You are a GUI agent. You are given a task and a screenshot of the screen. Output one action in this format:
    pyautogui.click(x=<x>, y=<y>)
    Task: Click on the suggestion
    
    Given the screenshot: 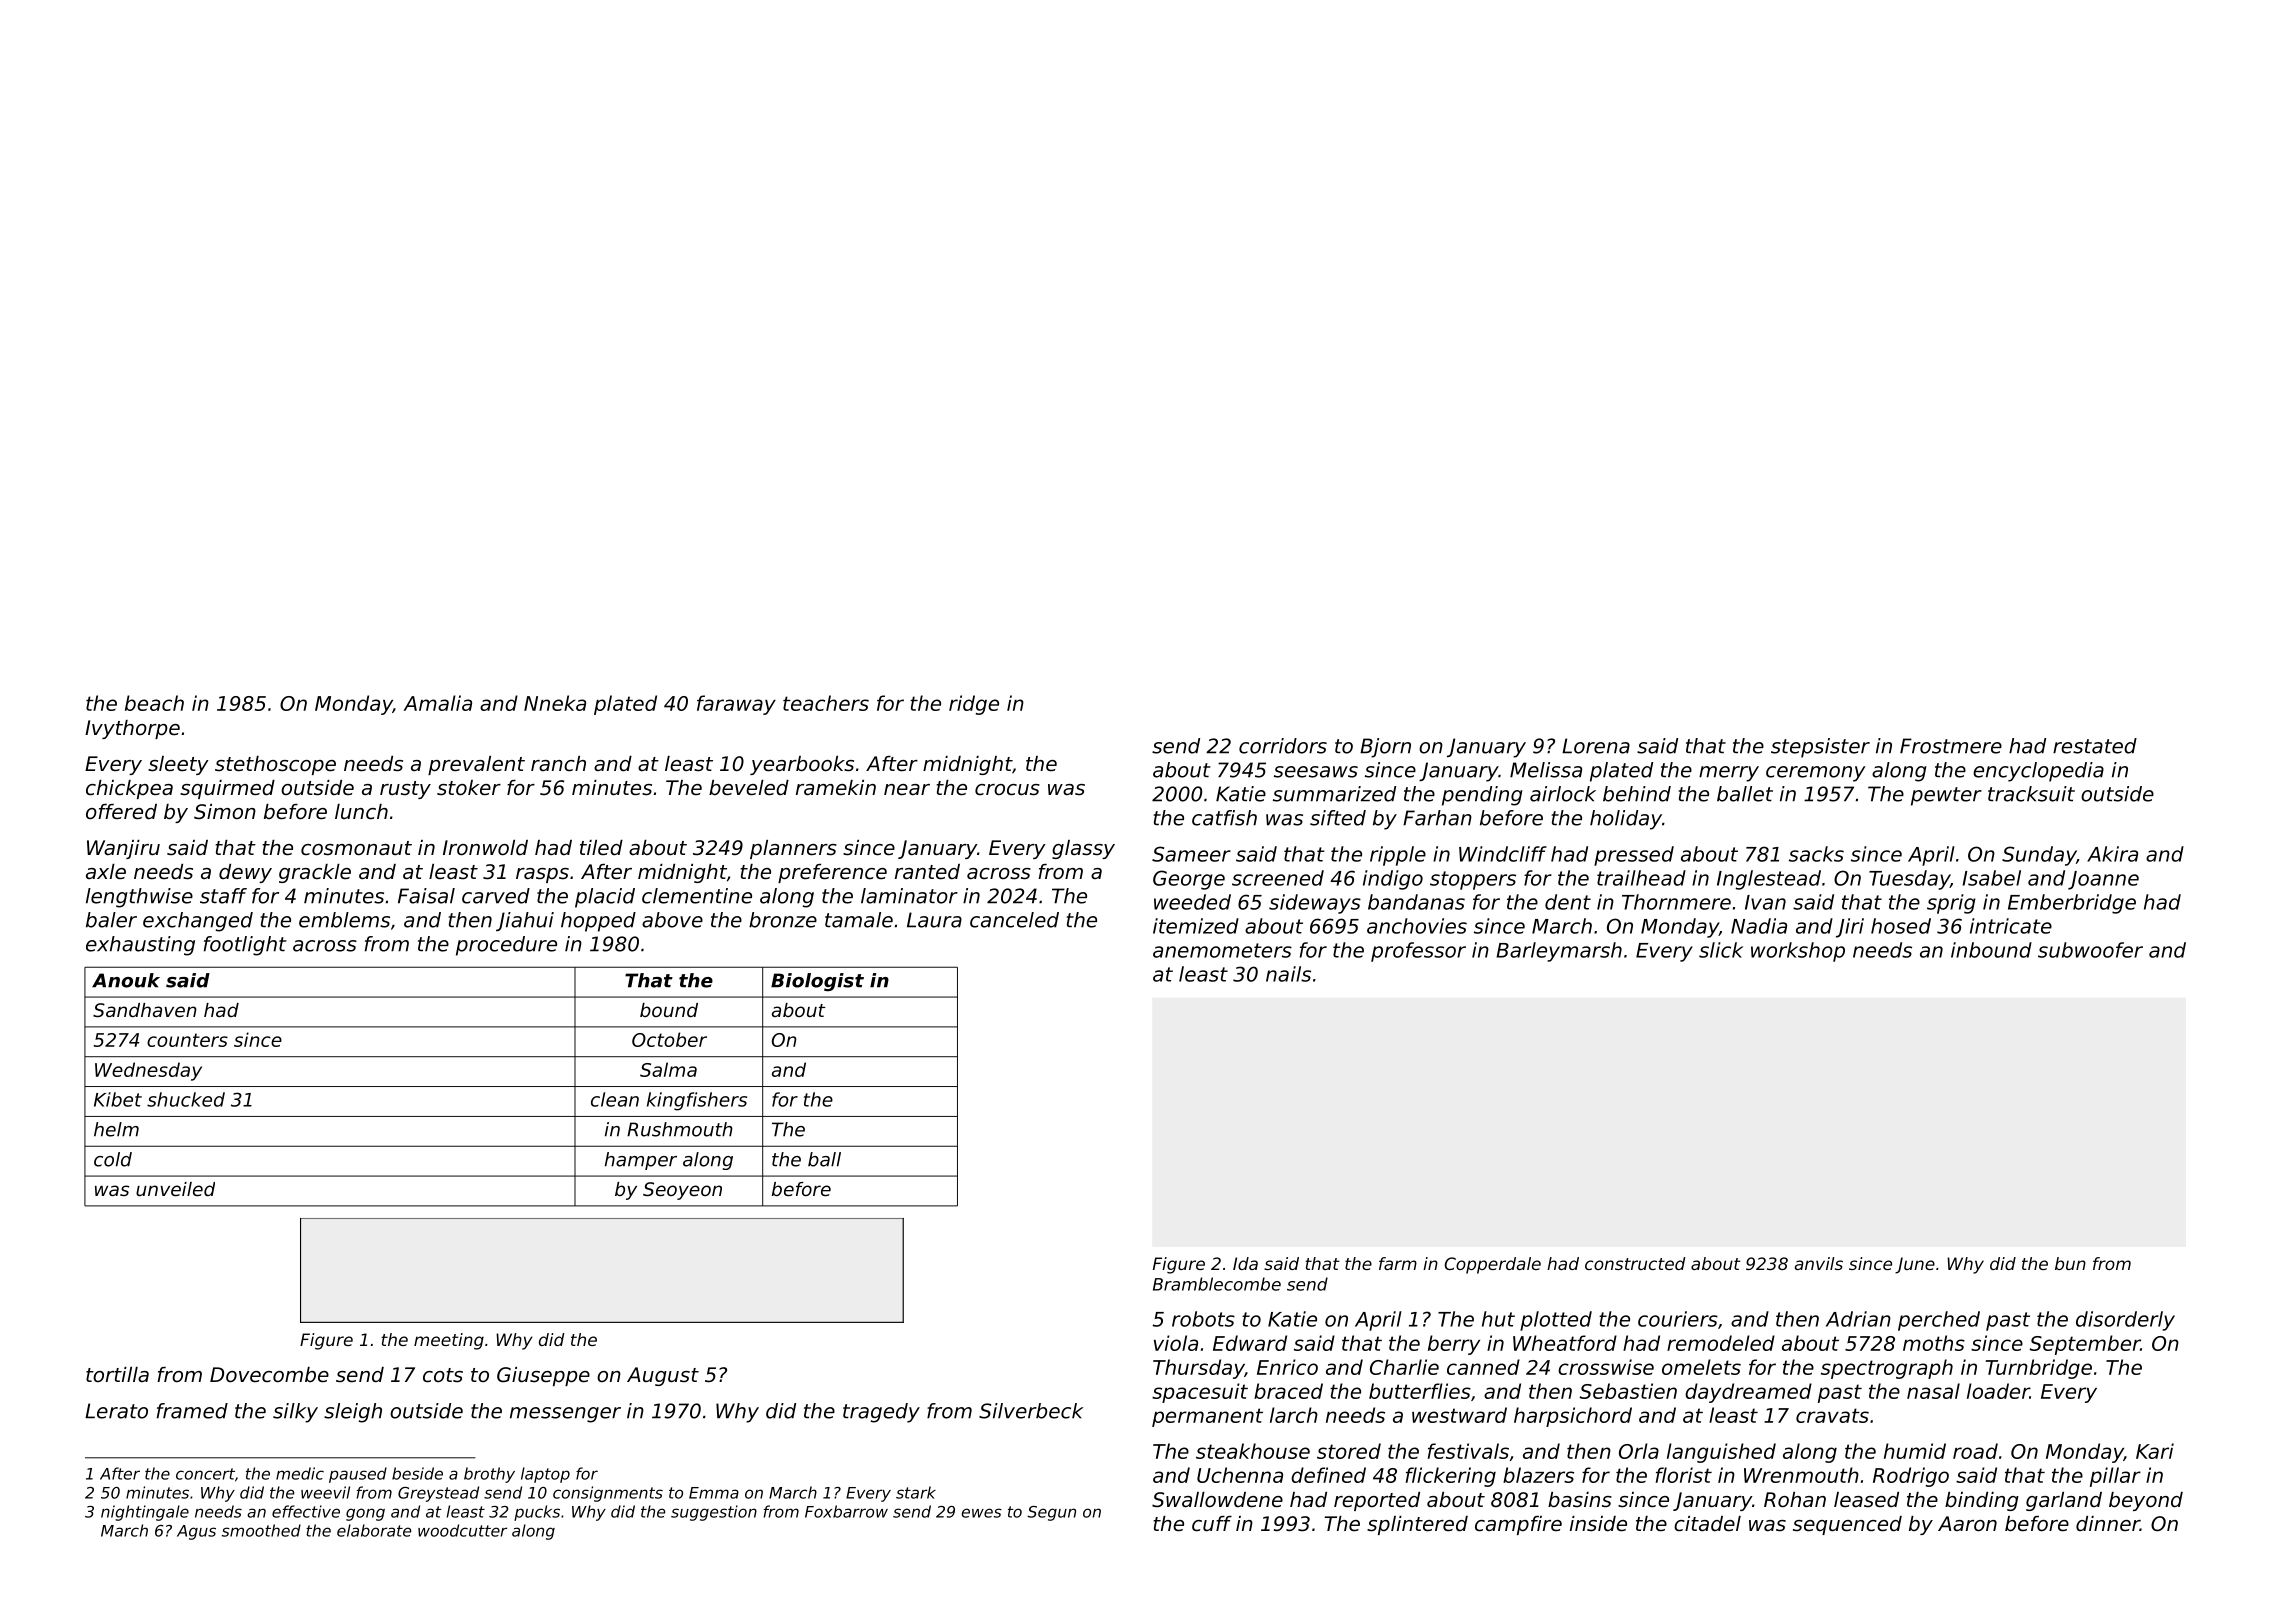 What is the action you would take?
    pyautogui.click(x=714, y=1513)
